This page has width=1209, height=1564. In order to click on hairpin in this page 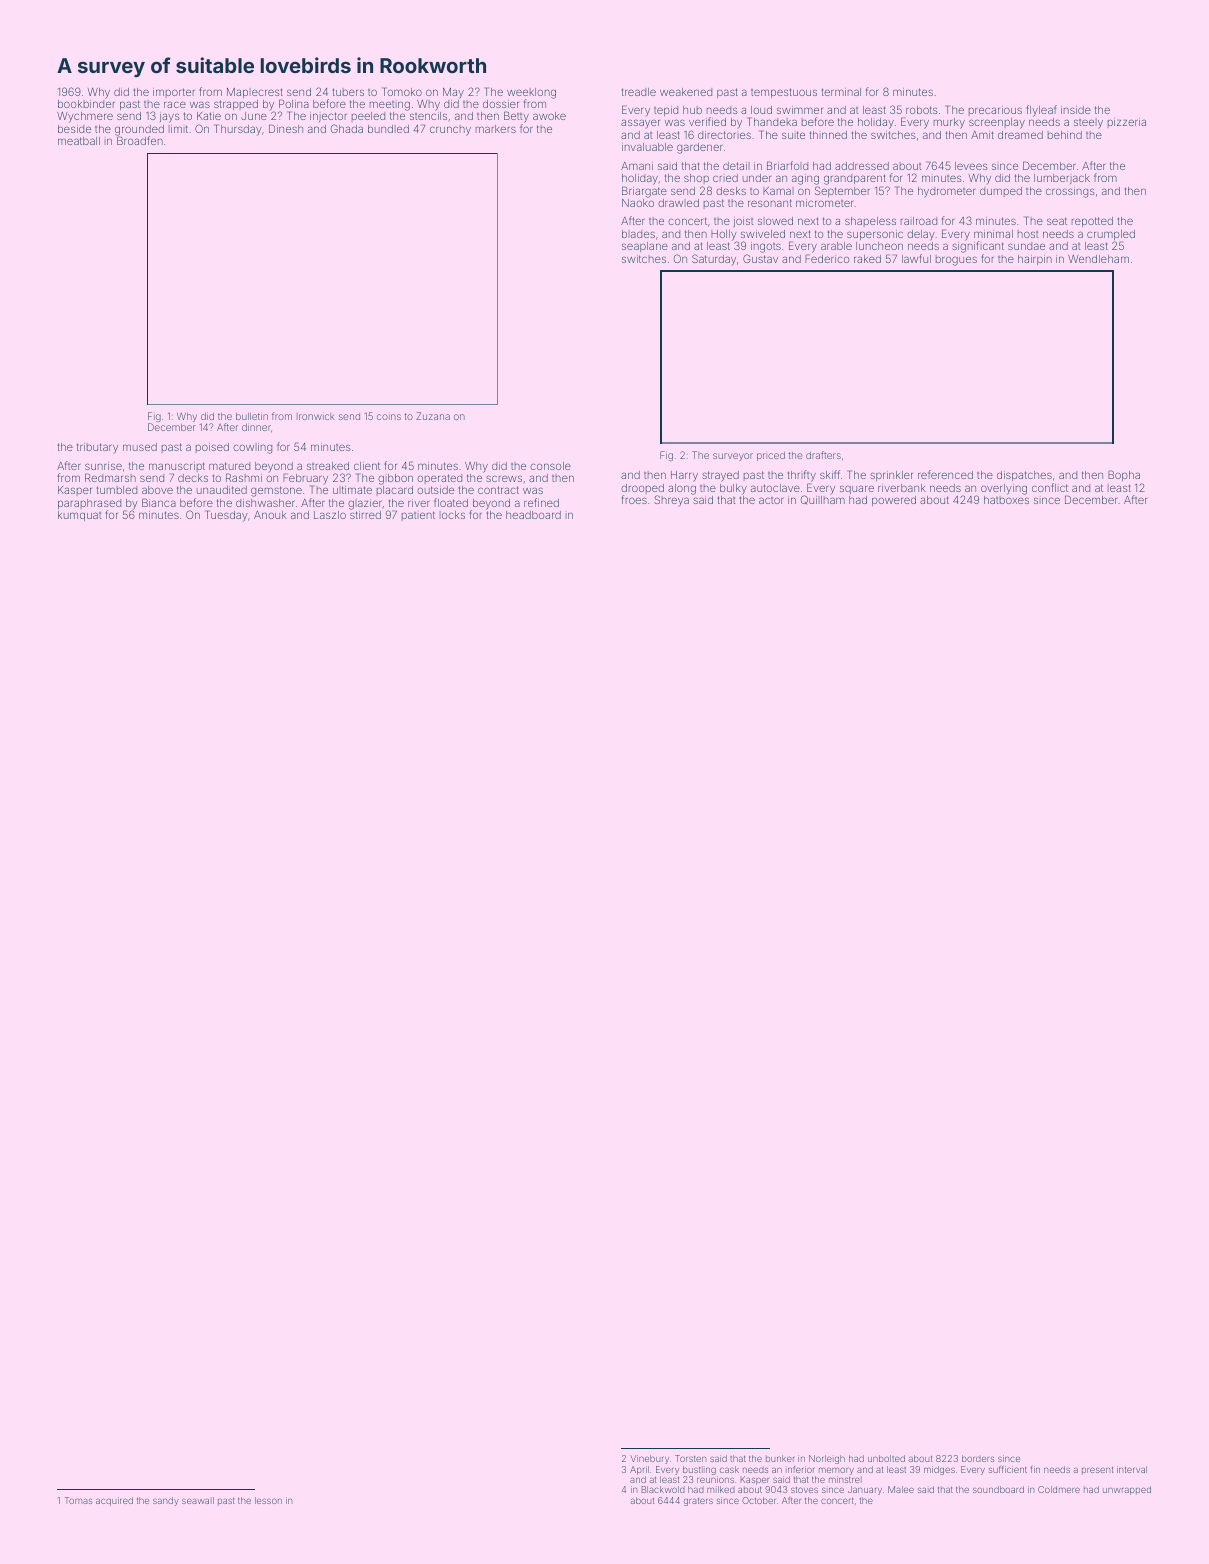, I will do `click(1035, 260)`.
